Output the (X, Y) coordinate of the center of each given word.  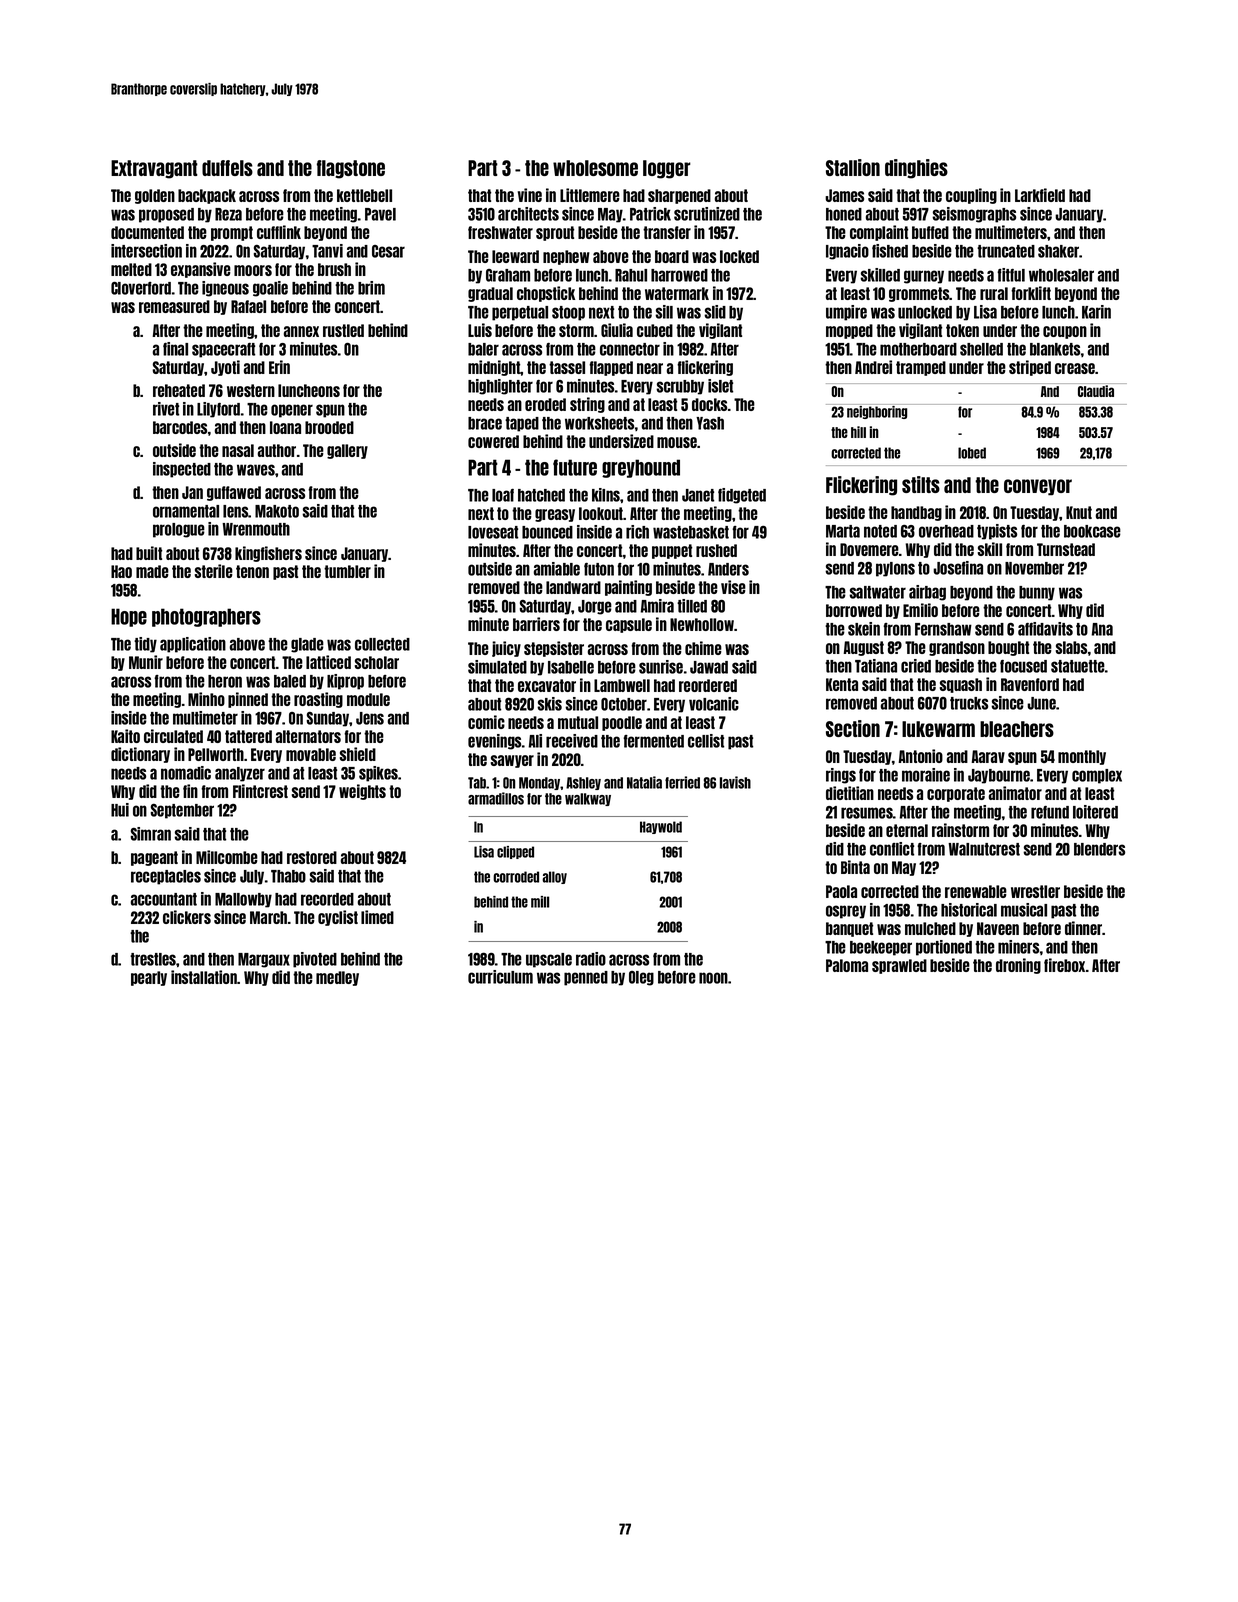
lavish (735, 782)
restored (312, 857)
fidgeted (742, 496)
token (962, 330)
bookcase (1092, 531)
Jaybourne (999, 776)
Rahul (631, 275)
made (152, 571)
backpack (207, 196)
